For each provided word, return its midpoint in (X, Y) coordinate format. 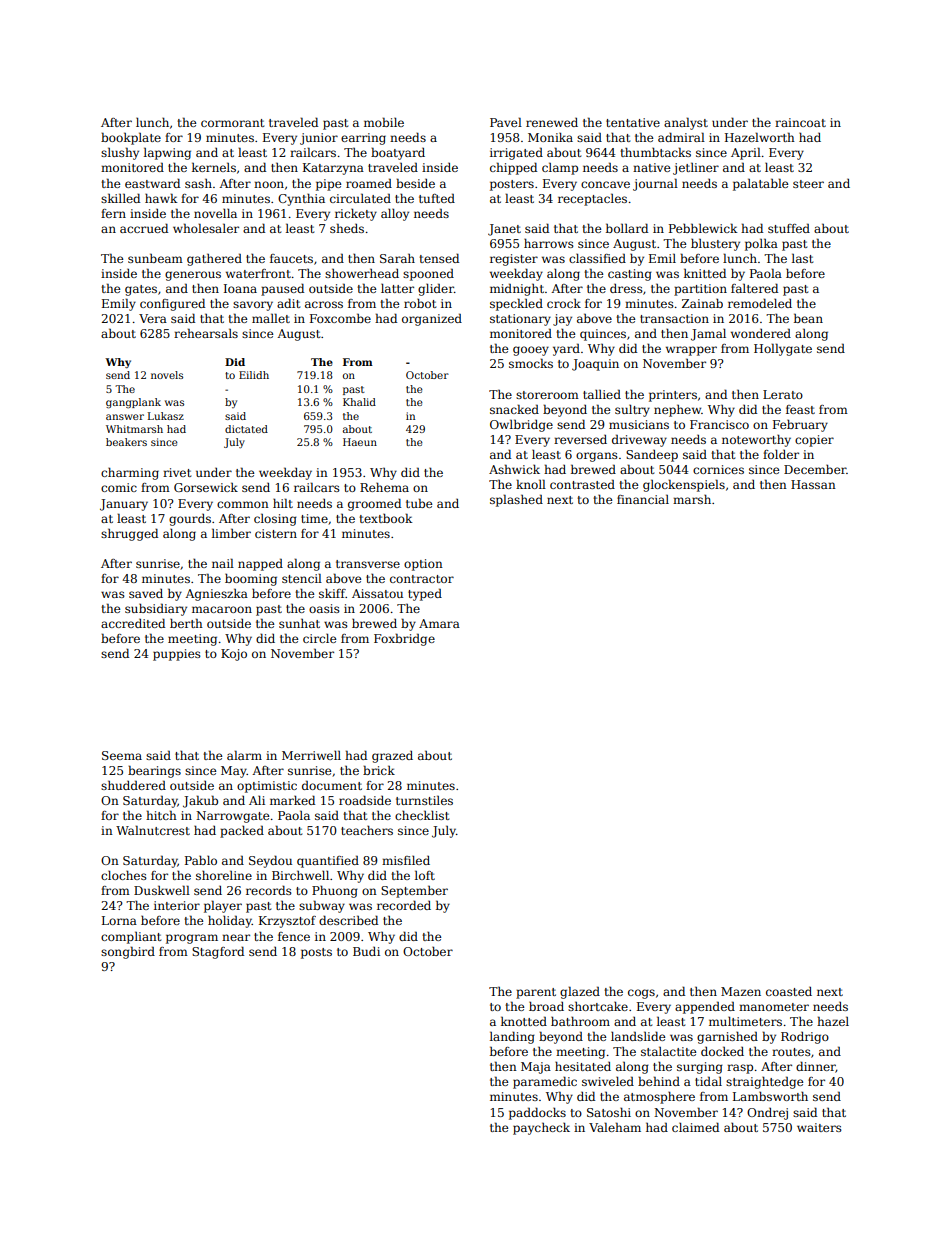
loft (425, 875)
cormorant (232, 123)
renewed (552, 122)
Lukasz (166, 416)
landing (512, 1037)
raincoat (800, 122)
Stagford (218, 952)
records (269, 890)
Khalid (359, 402)
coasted (789, 991)
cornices (718, 469)
